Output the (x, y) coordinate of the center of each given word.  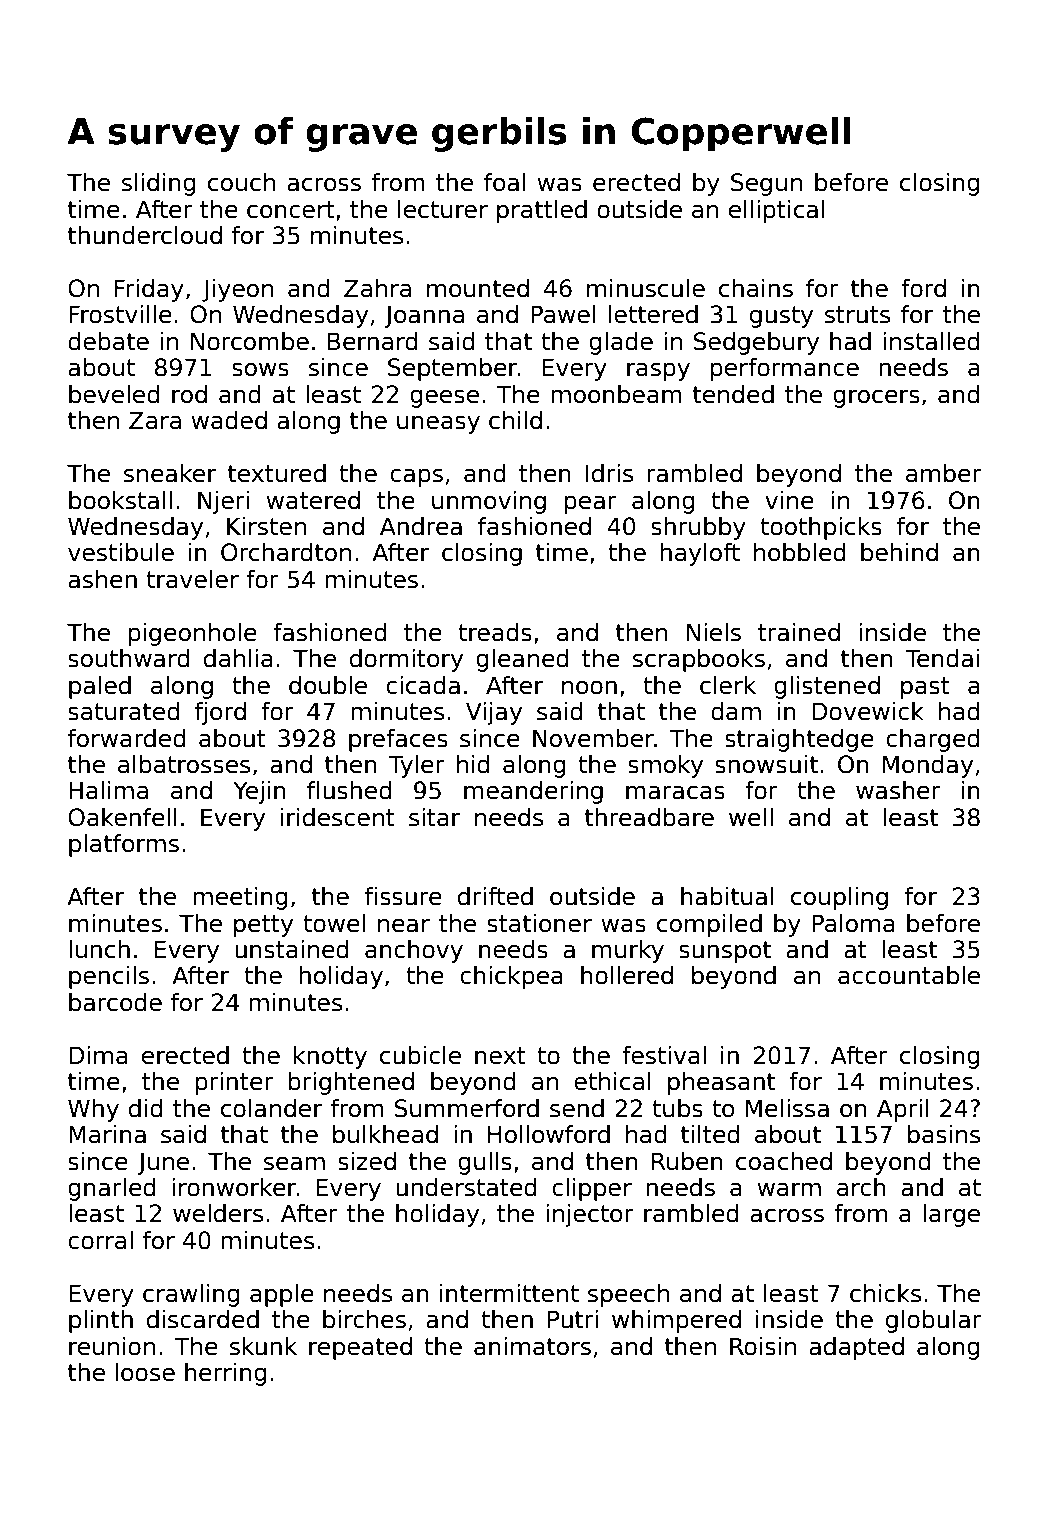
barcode (115, 1002)
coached (784, 1161)
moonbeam (616, 394)
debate (108, 341)
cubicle (420, 1055)
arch (861, 1187)
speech (628, 1295)
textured (277, 473)
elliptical (777, 211)
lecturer (443, 209)
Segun (766, 184)
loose (145, 1372)
